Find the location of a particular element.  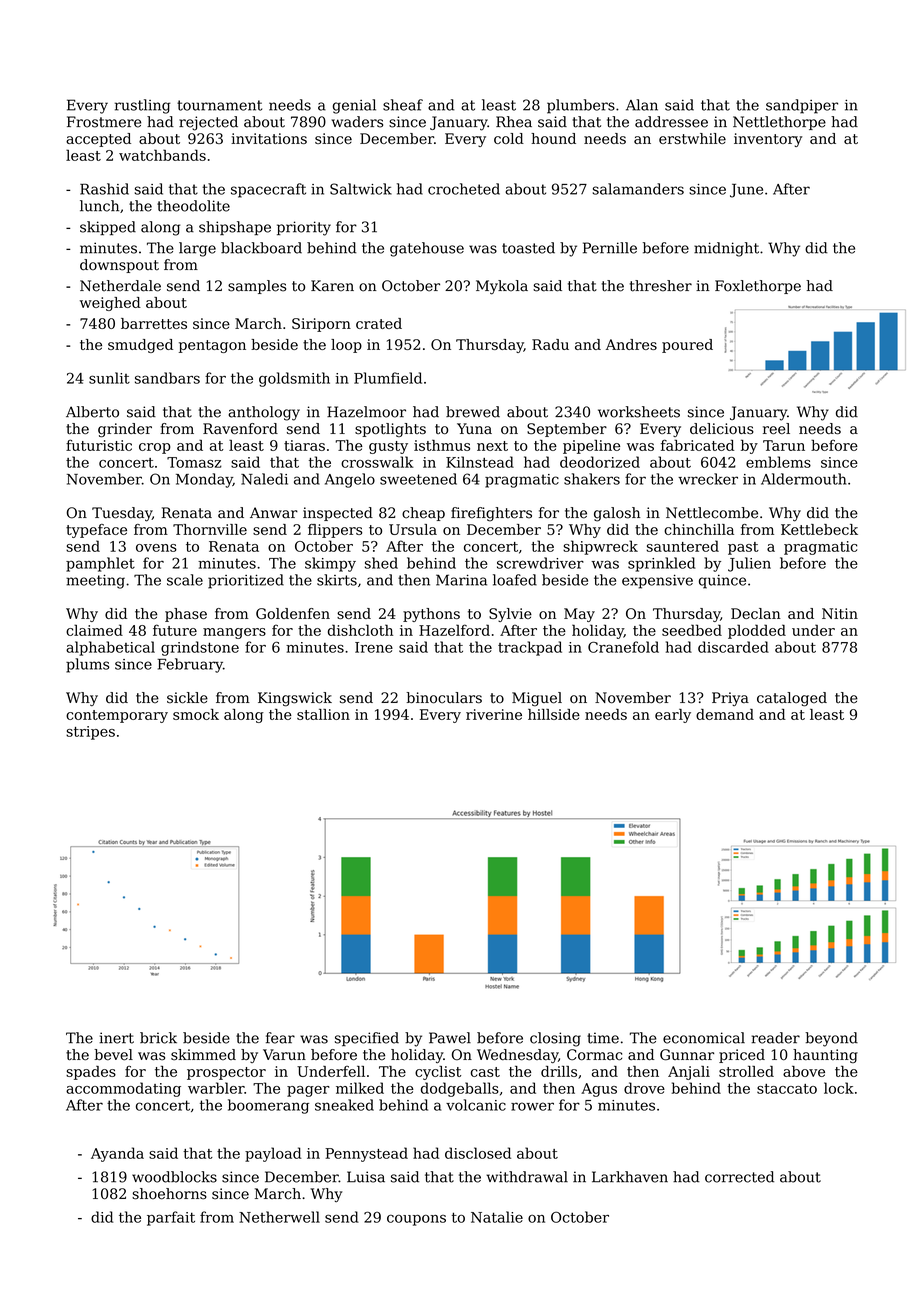

Miguel is located at coordinates (537, 699).
